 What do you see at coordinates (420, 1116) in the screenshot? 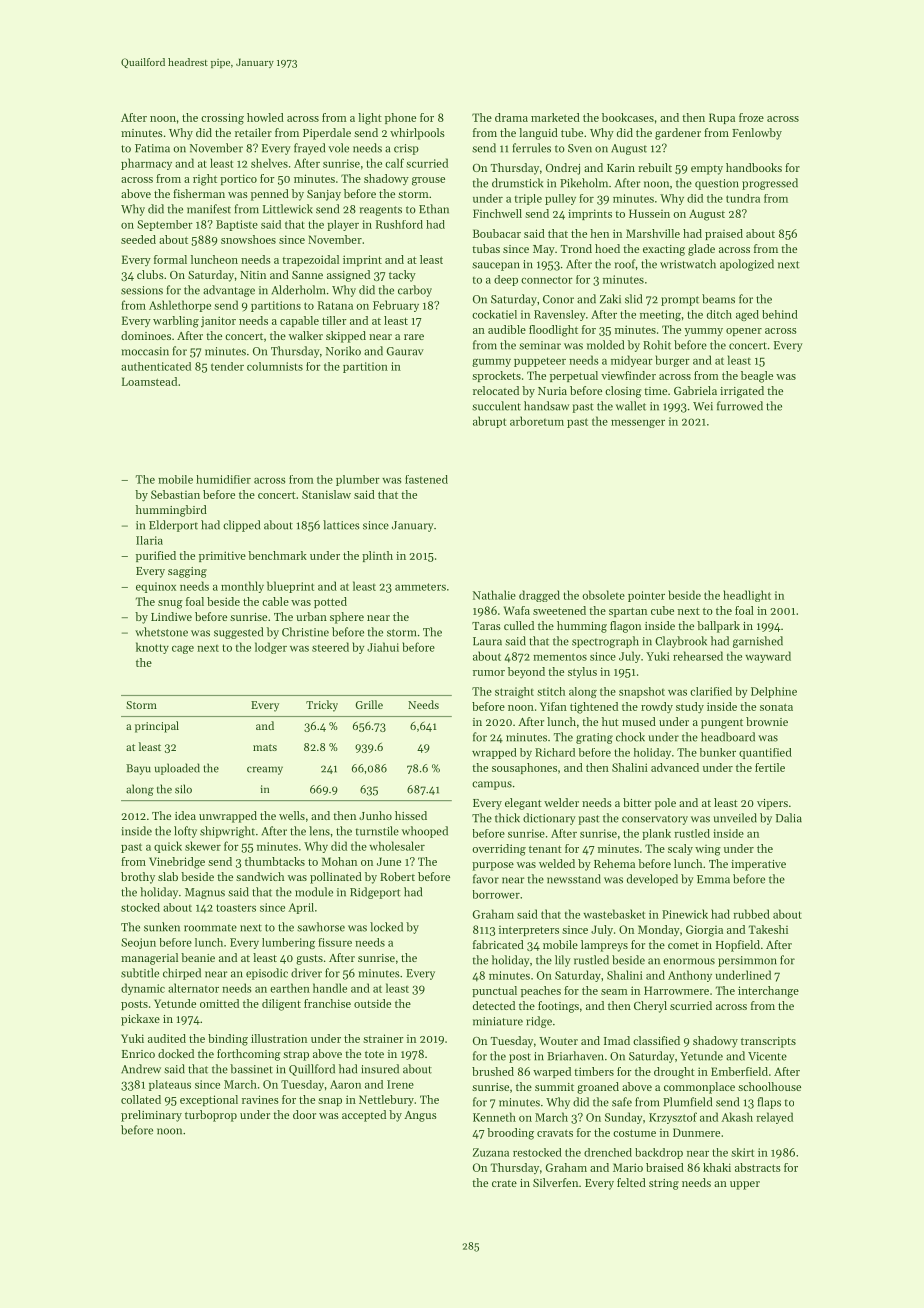
I see `Angus` at bounding box center [420, 1116].
